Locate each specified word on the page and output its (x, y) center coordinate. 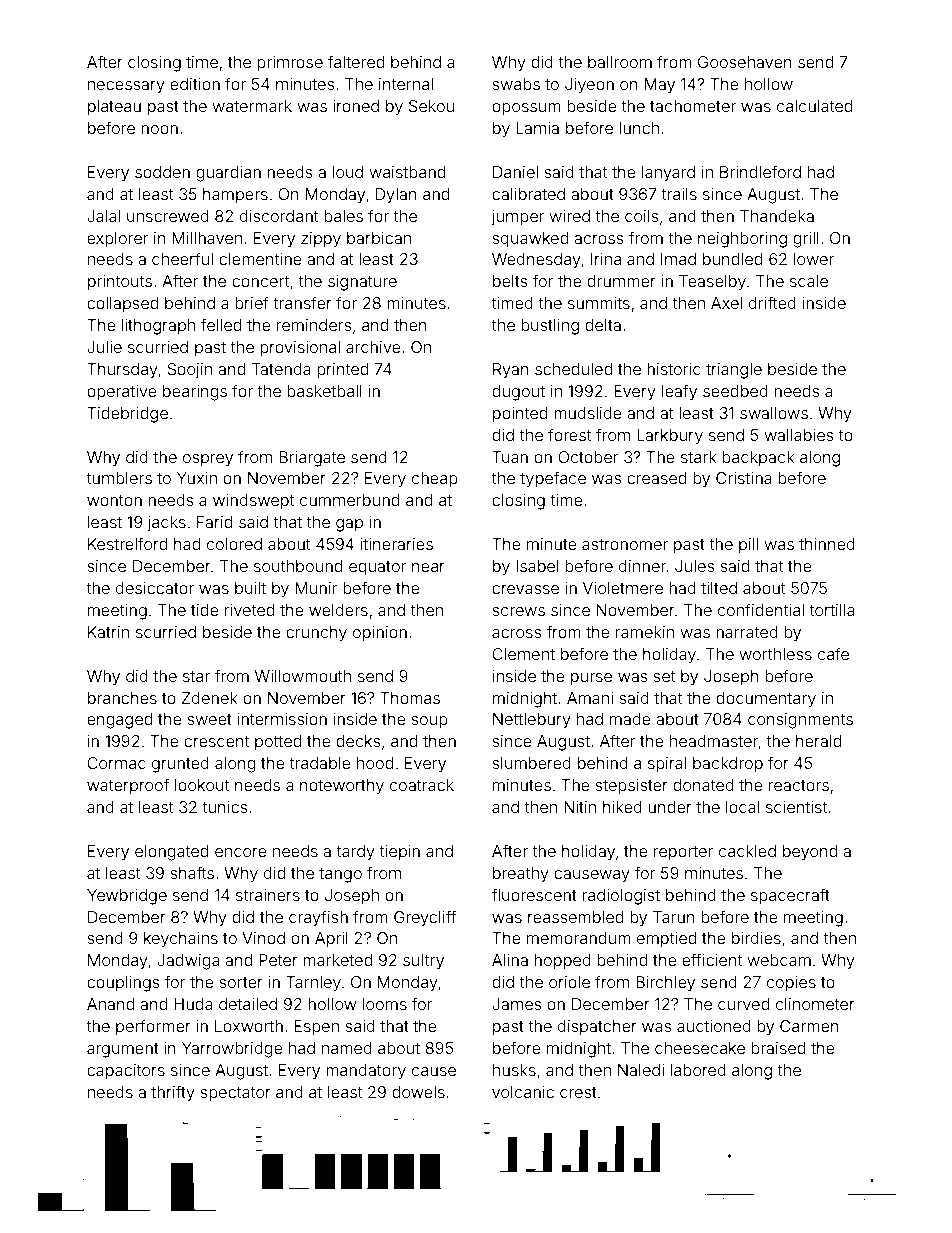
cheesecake (700, 1048)
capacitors (126, 1072)
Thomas (410, 698)
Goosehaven (745, 62)
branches (122, 698)
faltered (356, 61)
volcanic (523, 1092)
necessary (126, 87)
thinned (827, 544)
